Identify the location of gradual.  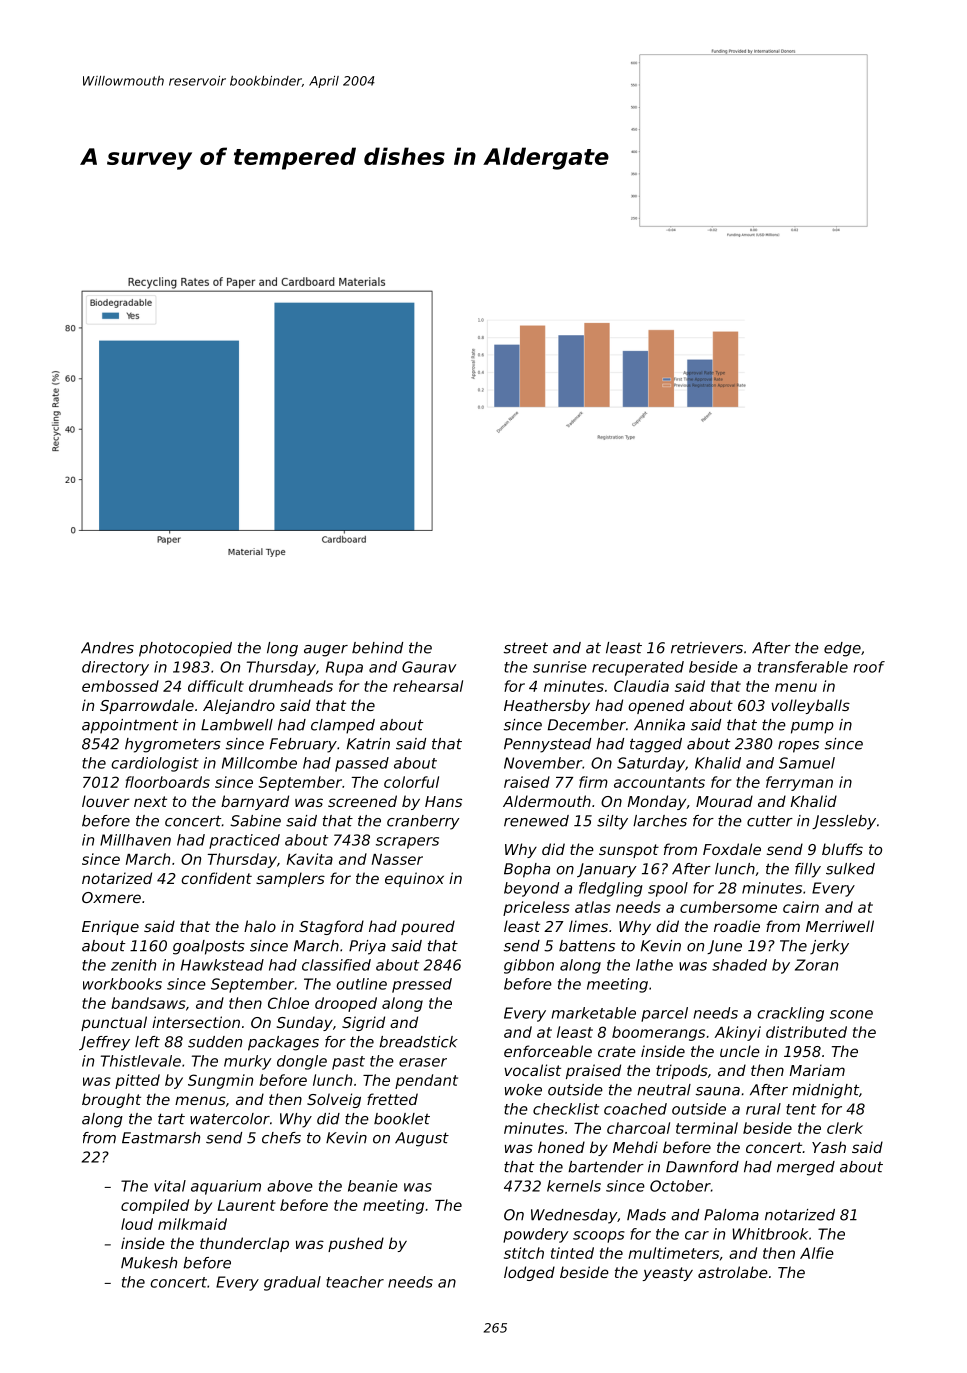
(292, 1283).
